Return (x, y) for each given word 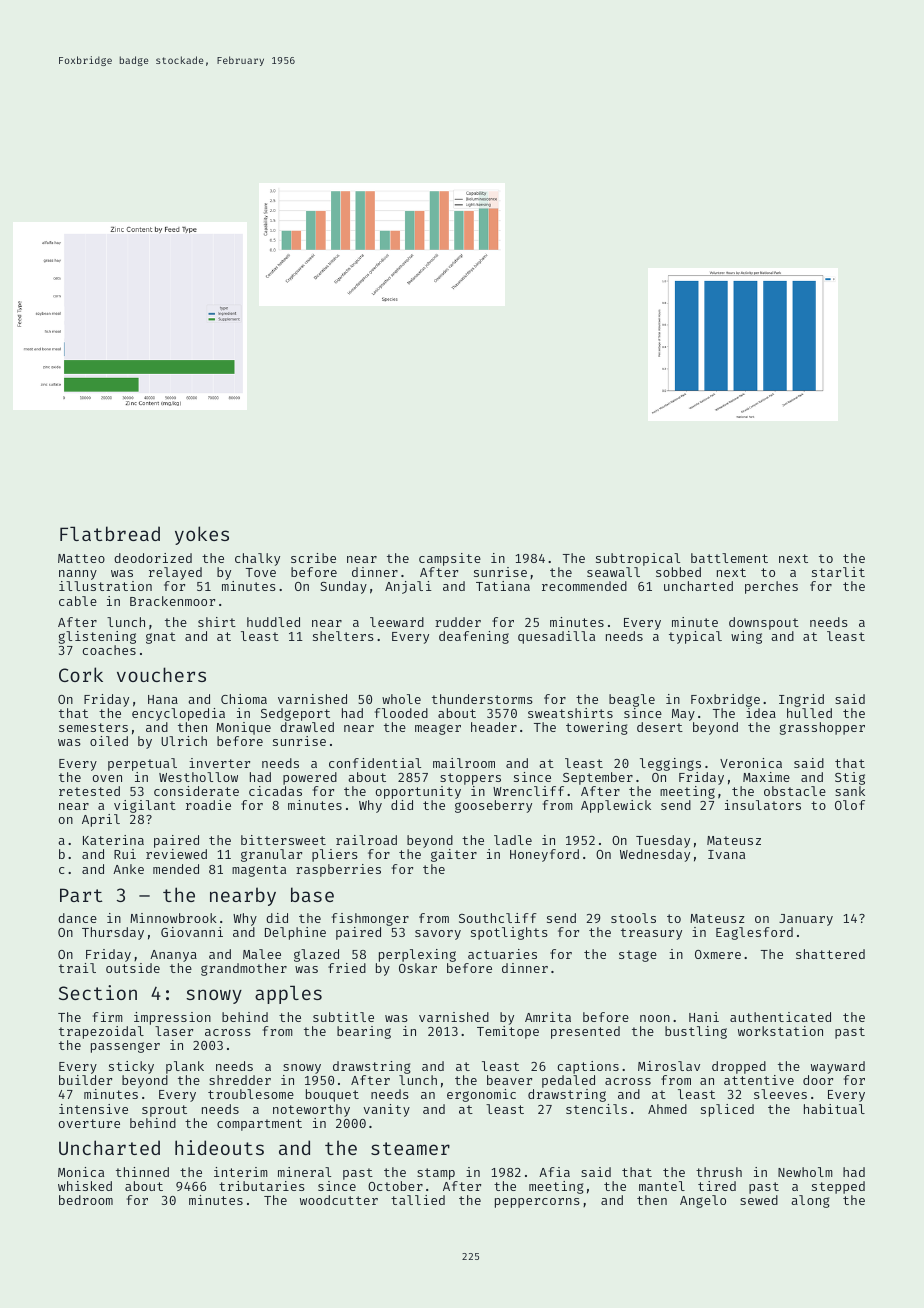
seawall (613, 572)
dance (77, 918)
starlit (838, 572)
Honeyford (544, 855)
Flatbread (110, 533)
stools (633, 918)
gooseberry (493, 806)
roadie (208, 805)
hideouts (219, 1147)
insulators (763, 805)
